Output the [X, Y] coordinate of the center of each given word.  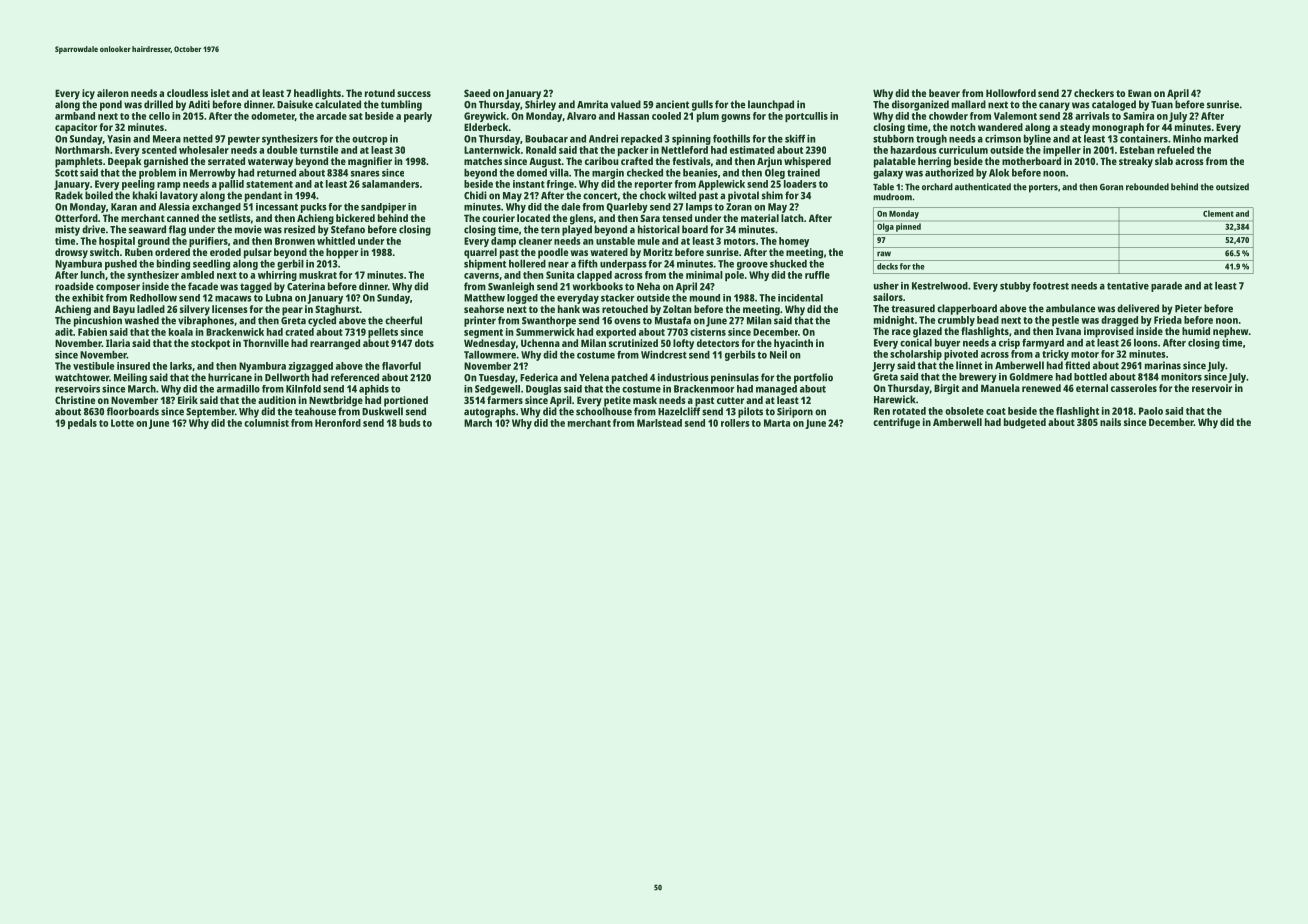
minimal [704, 275]
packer [633, 151]
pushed [121, 265]
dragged [1119, 321]
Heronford [338, 423]
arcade [331, 116]
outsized [1232, 187]
